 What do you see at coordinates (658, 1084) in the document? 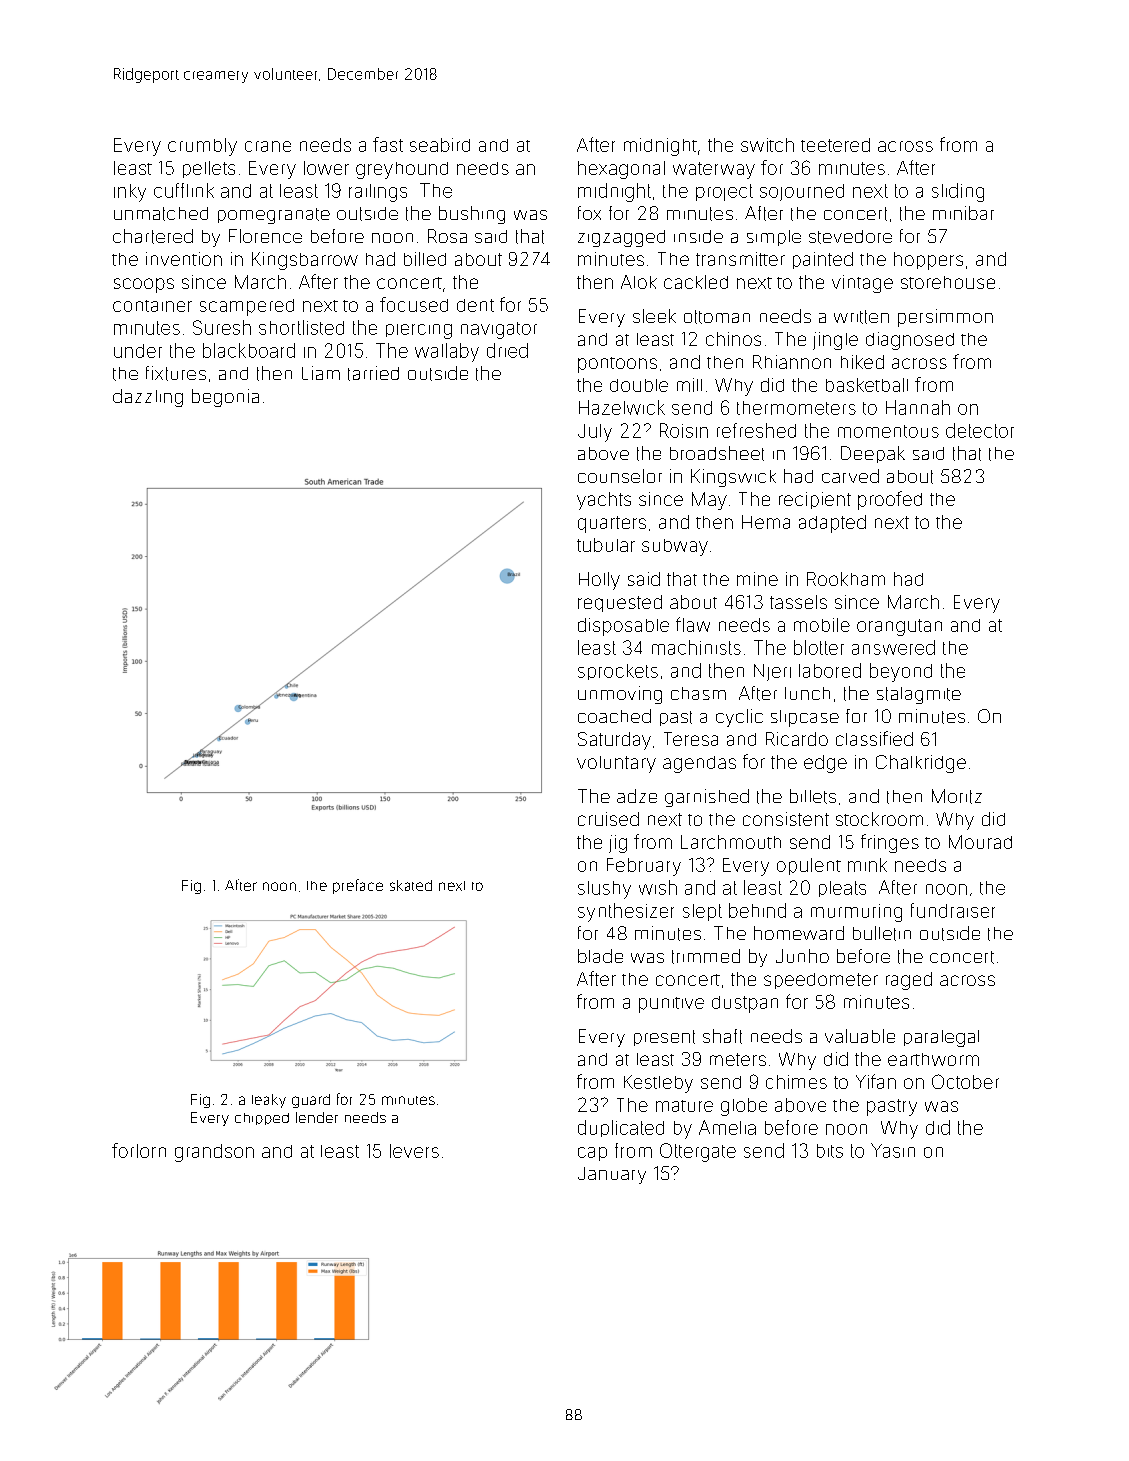
I see `Kestleby` at bounding box center [658, 1084].
